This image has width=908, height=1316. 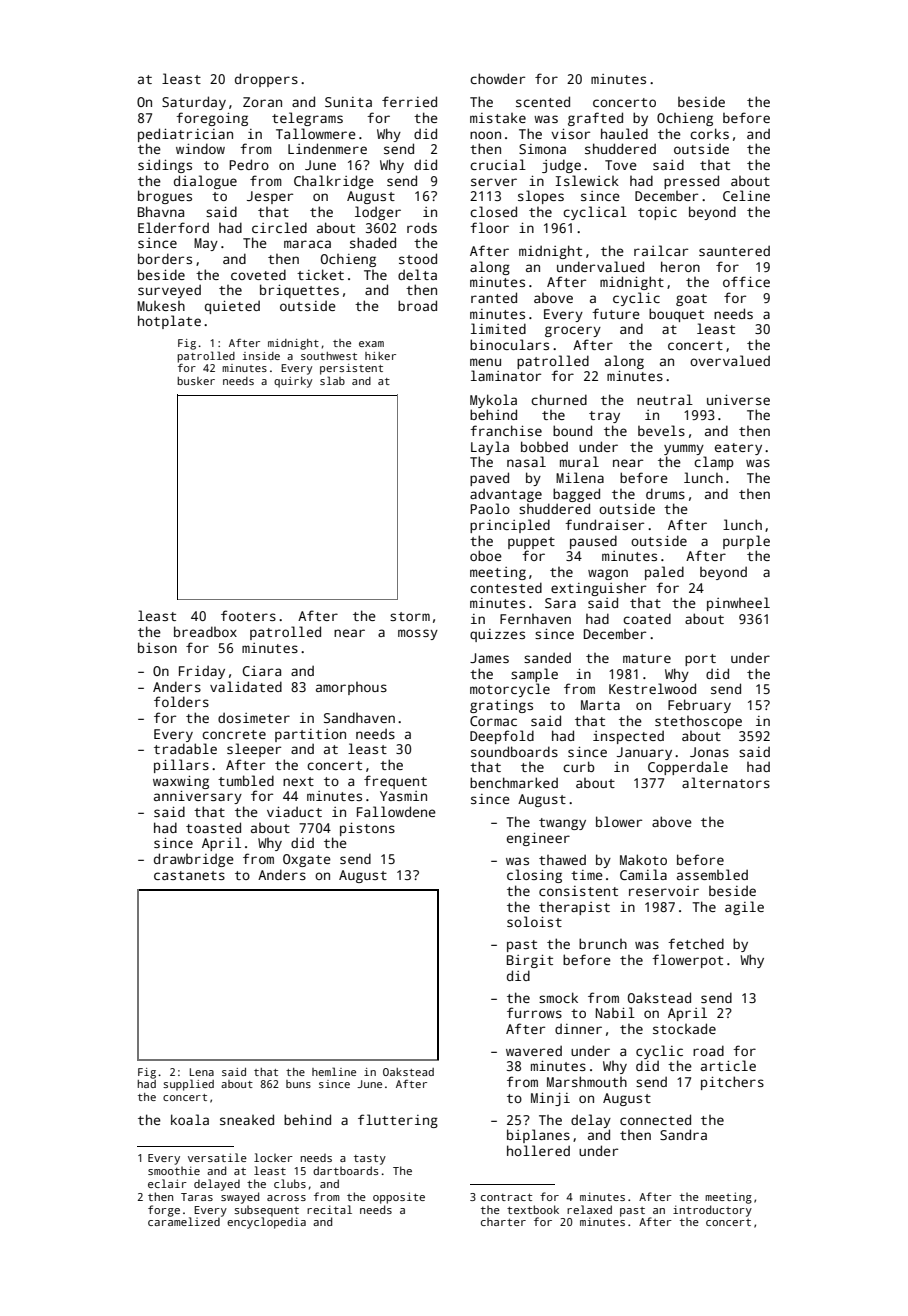 What do you see at coordinates (497, 78) in the image?
I see `chowder` at bounding box center [497, 78].
